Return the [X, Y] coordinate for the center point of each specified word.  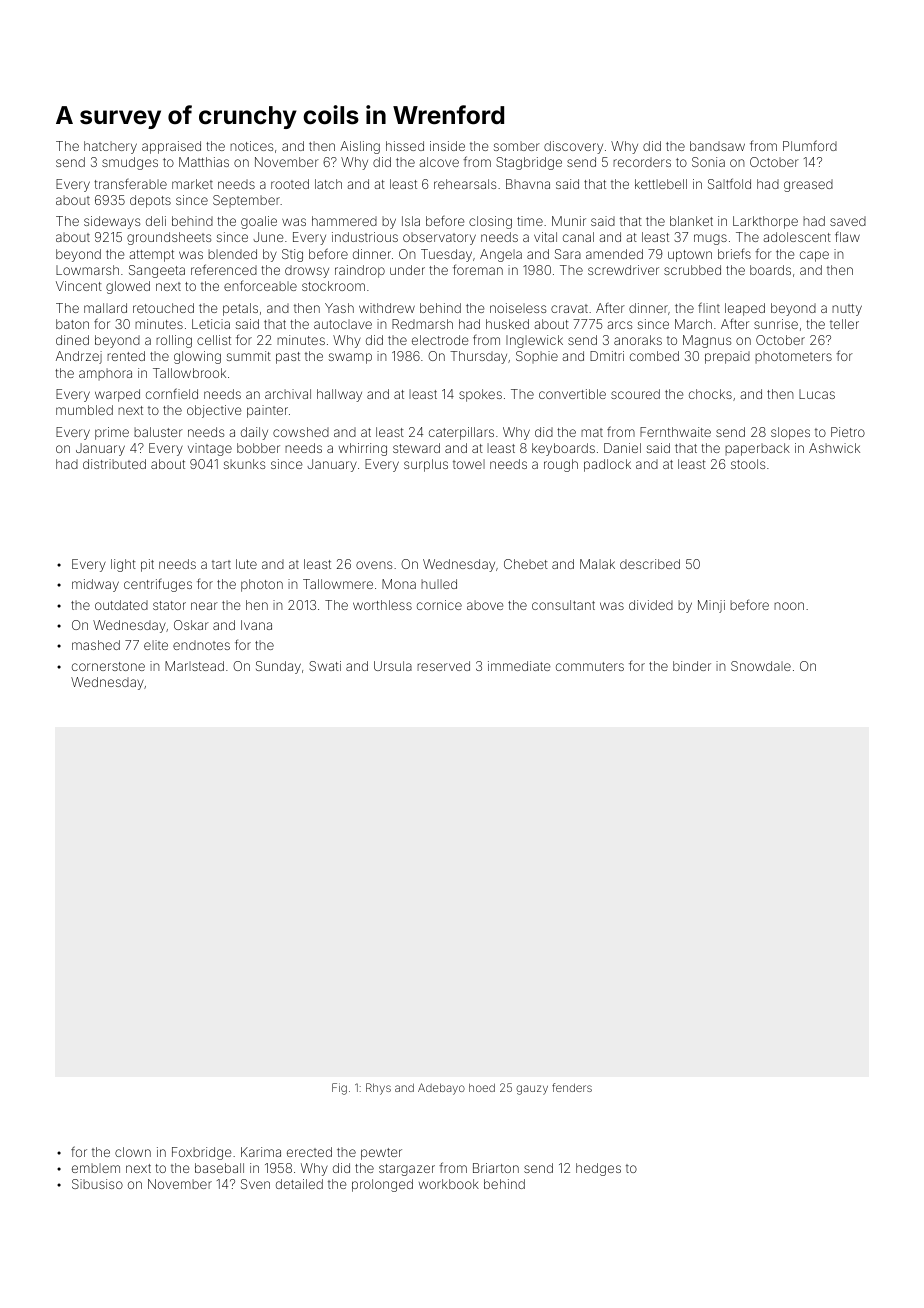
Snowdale [761, 666]
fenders [572, 1087]
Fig [339, 1089]
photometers [793, 357]
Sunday [278, 667]
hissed [405, 146]
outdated [121, 605]
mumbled [84, 410]
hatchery [110, 147]
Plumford [810, 145]
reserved [443, 666]
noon [789, 606]
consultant [563, 605]
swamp [350, 358]
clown [133, 1152]
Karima [261, 1152]
